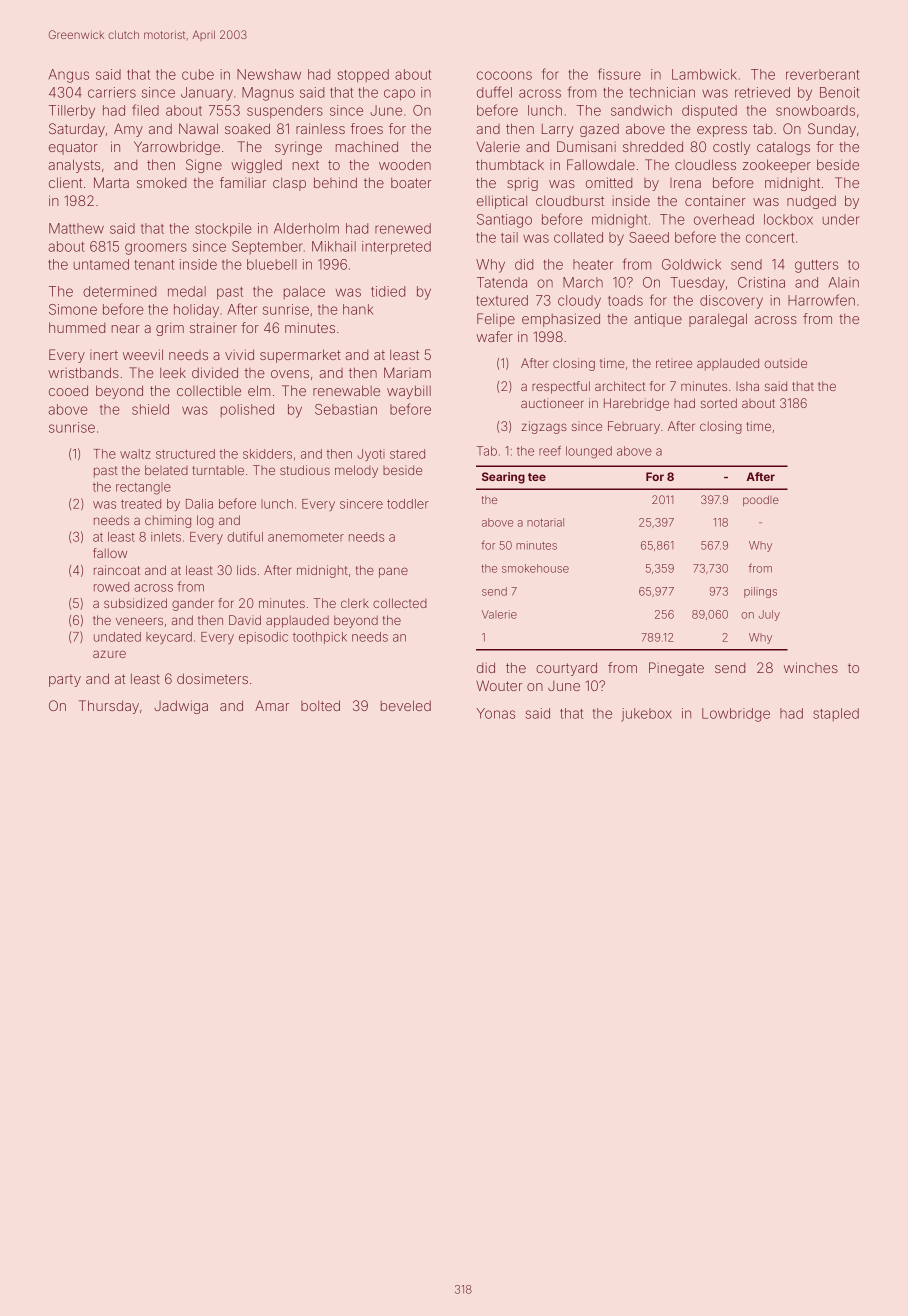  What do you see at coordinates (363, 76) in the screenshot?
I see `stopped` at bounding box center [363, 76].
